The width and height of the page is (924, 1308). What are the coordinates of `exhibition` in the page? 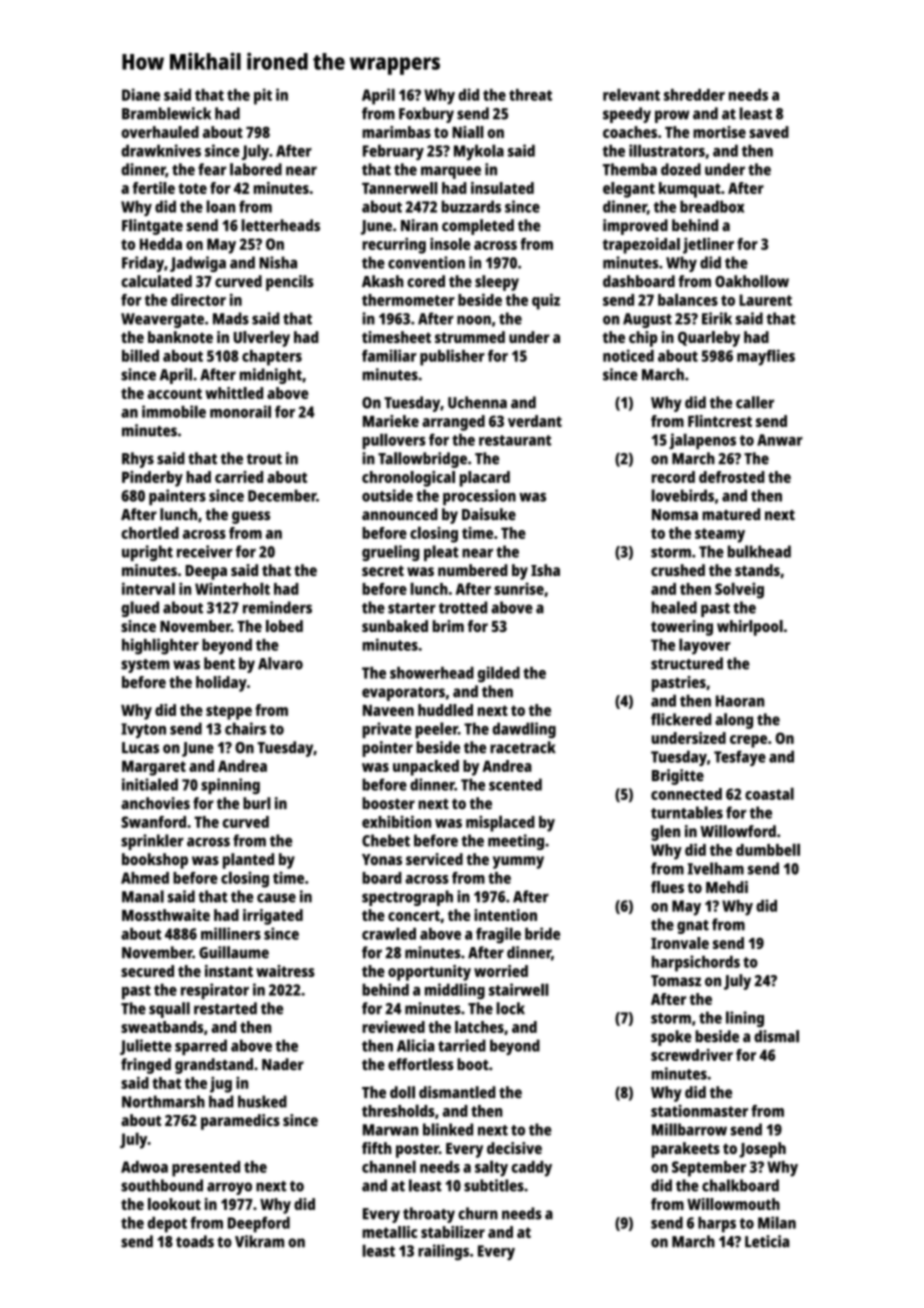 It's located at (396, 821).
